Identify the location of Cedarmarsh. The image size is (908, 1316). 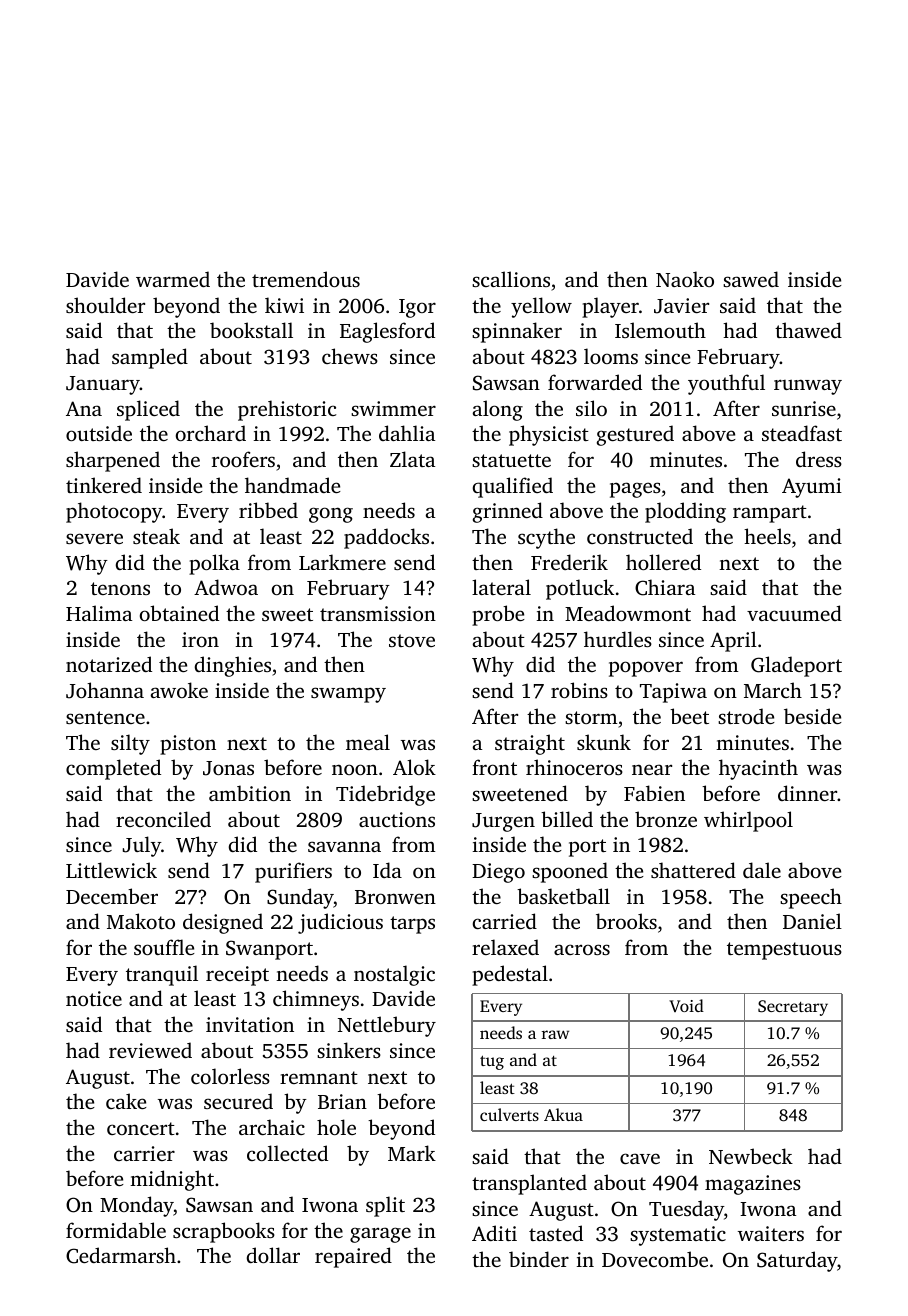
(121, 1255).
